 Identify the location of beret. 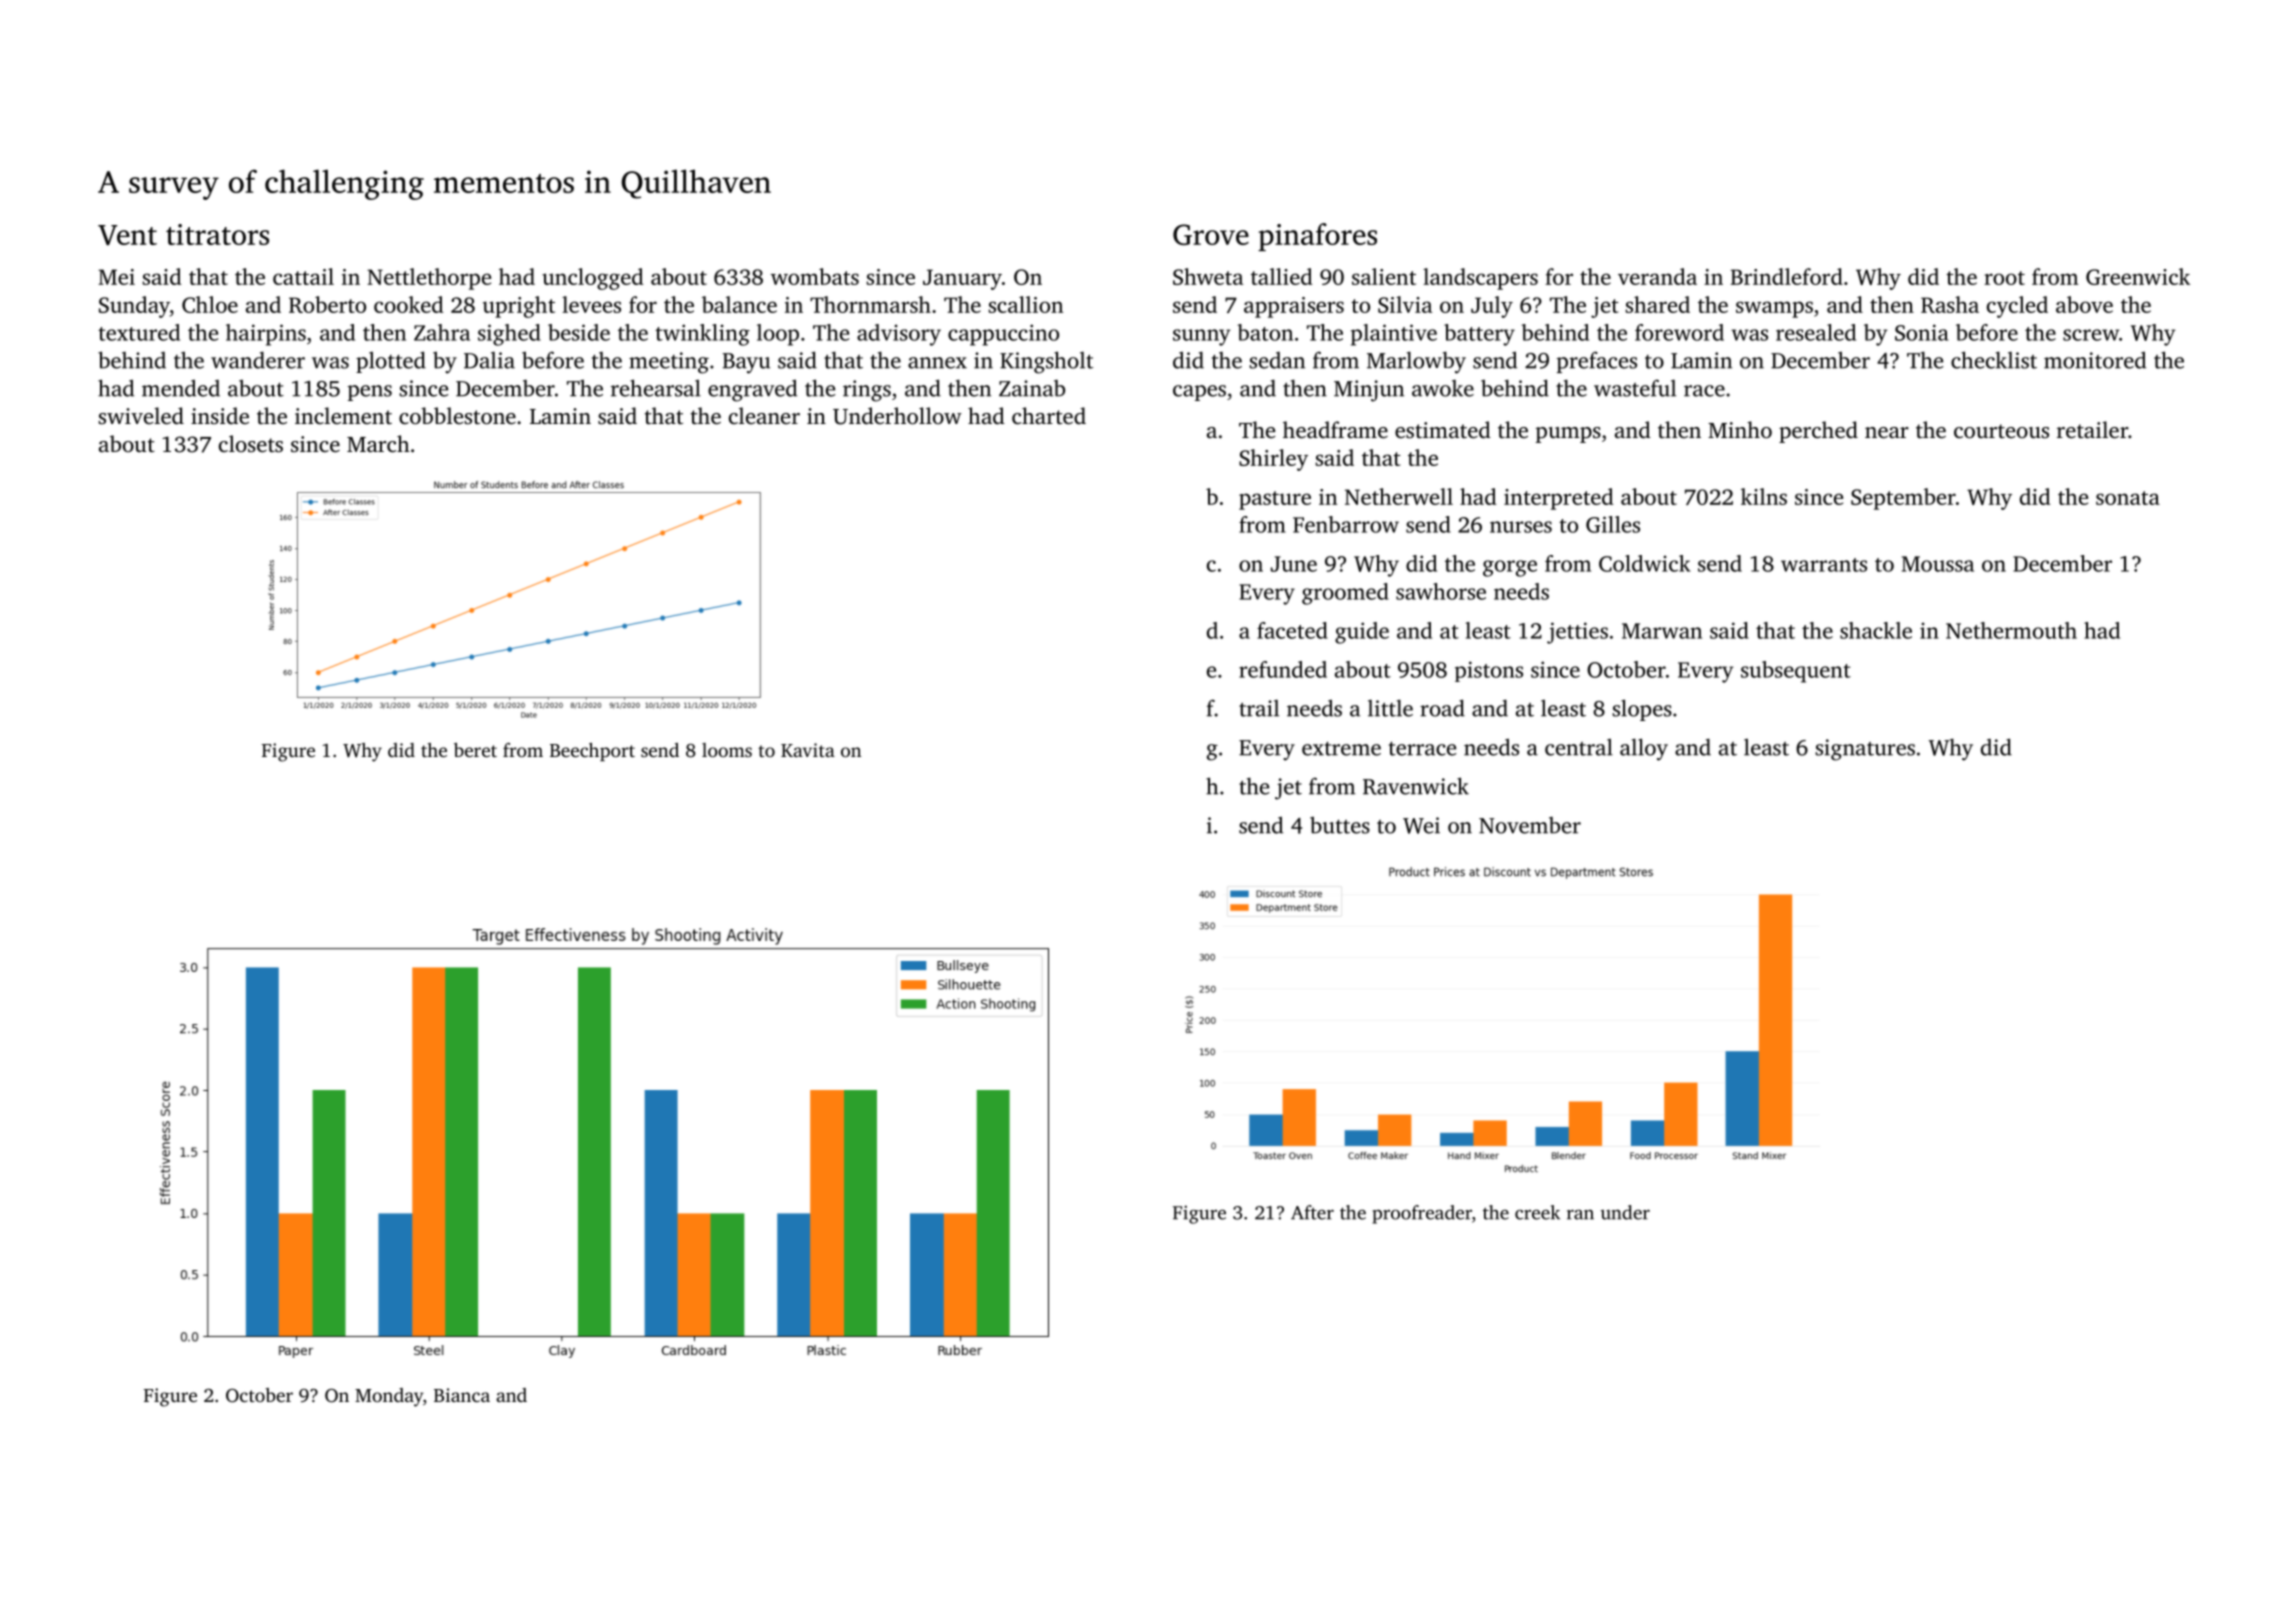
(475, 750).
